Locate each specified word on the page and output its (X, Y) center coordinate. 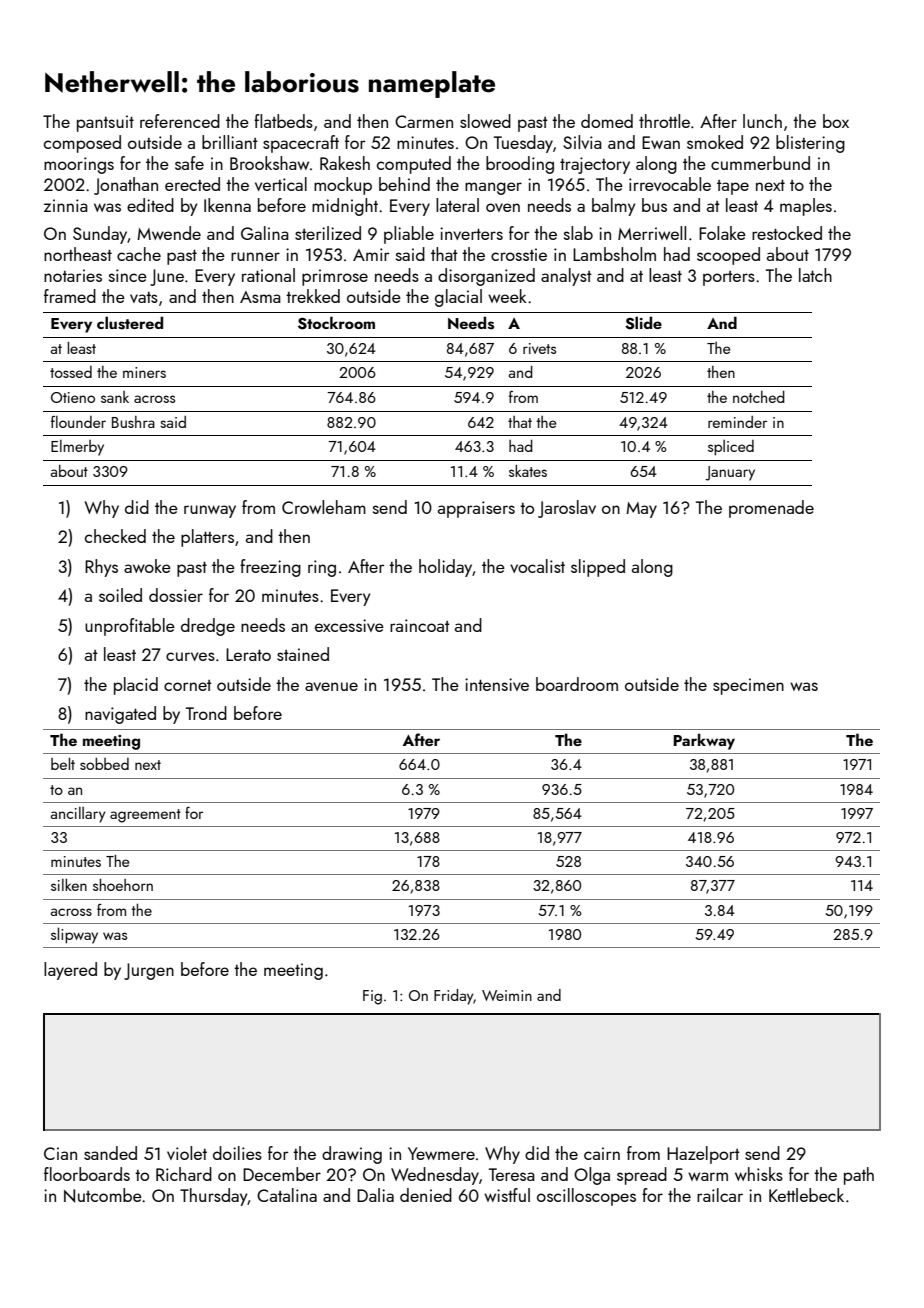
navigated (120, 715)
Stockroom (336, 323)
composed (82, 144)
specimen (748, 686)
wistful (507, 1195)
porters (729, 278)
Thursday (214, 1197)
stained (303, 654)
